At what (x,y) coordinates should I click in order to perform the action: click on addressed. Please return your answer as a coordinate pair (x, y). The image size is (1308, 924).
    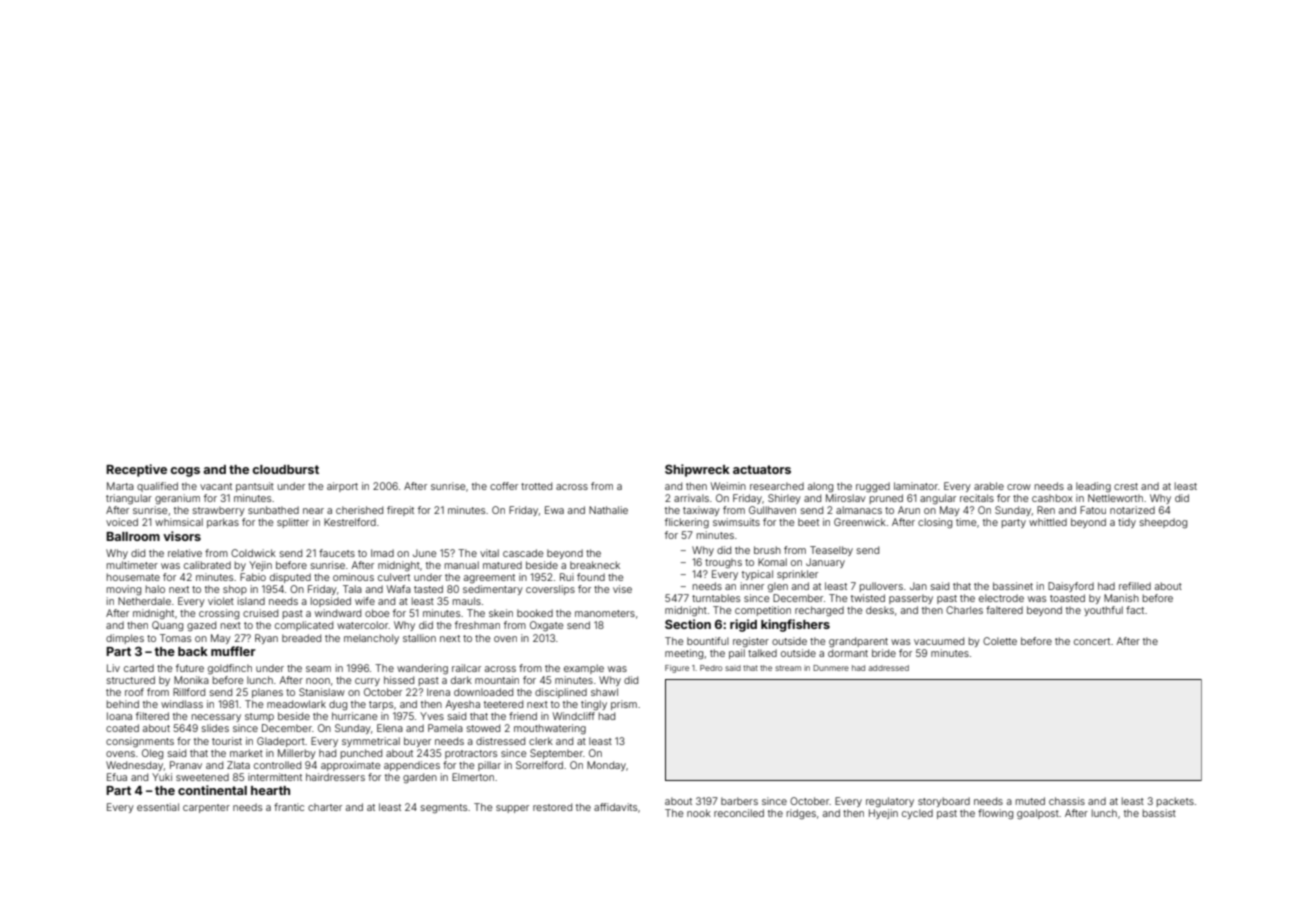
    Looking at the image, I should click on (888, 668).
